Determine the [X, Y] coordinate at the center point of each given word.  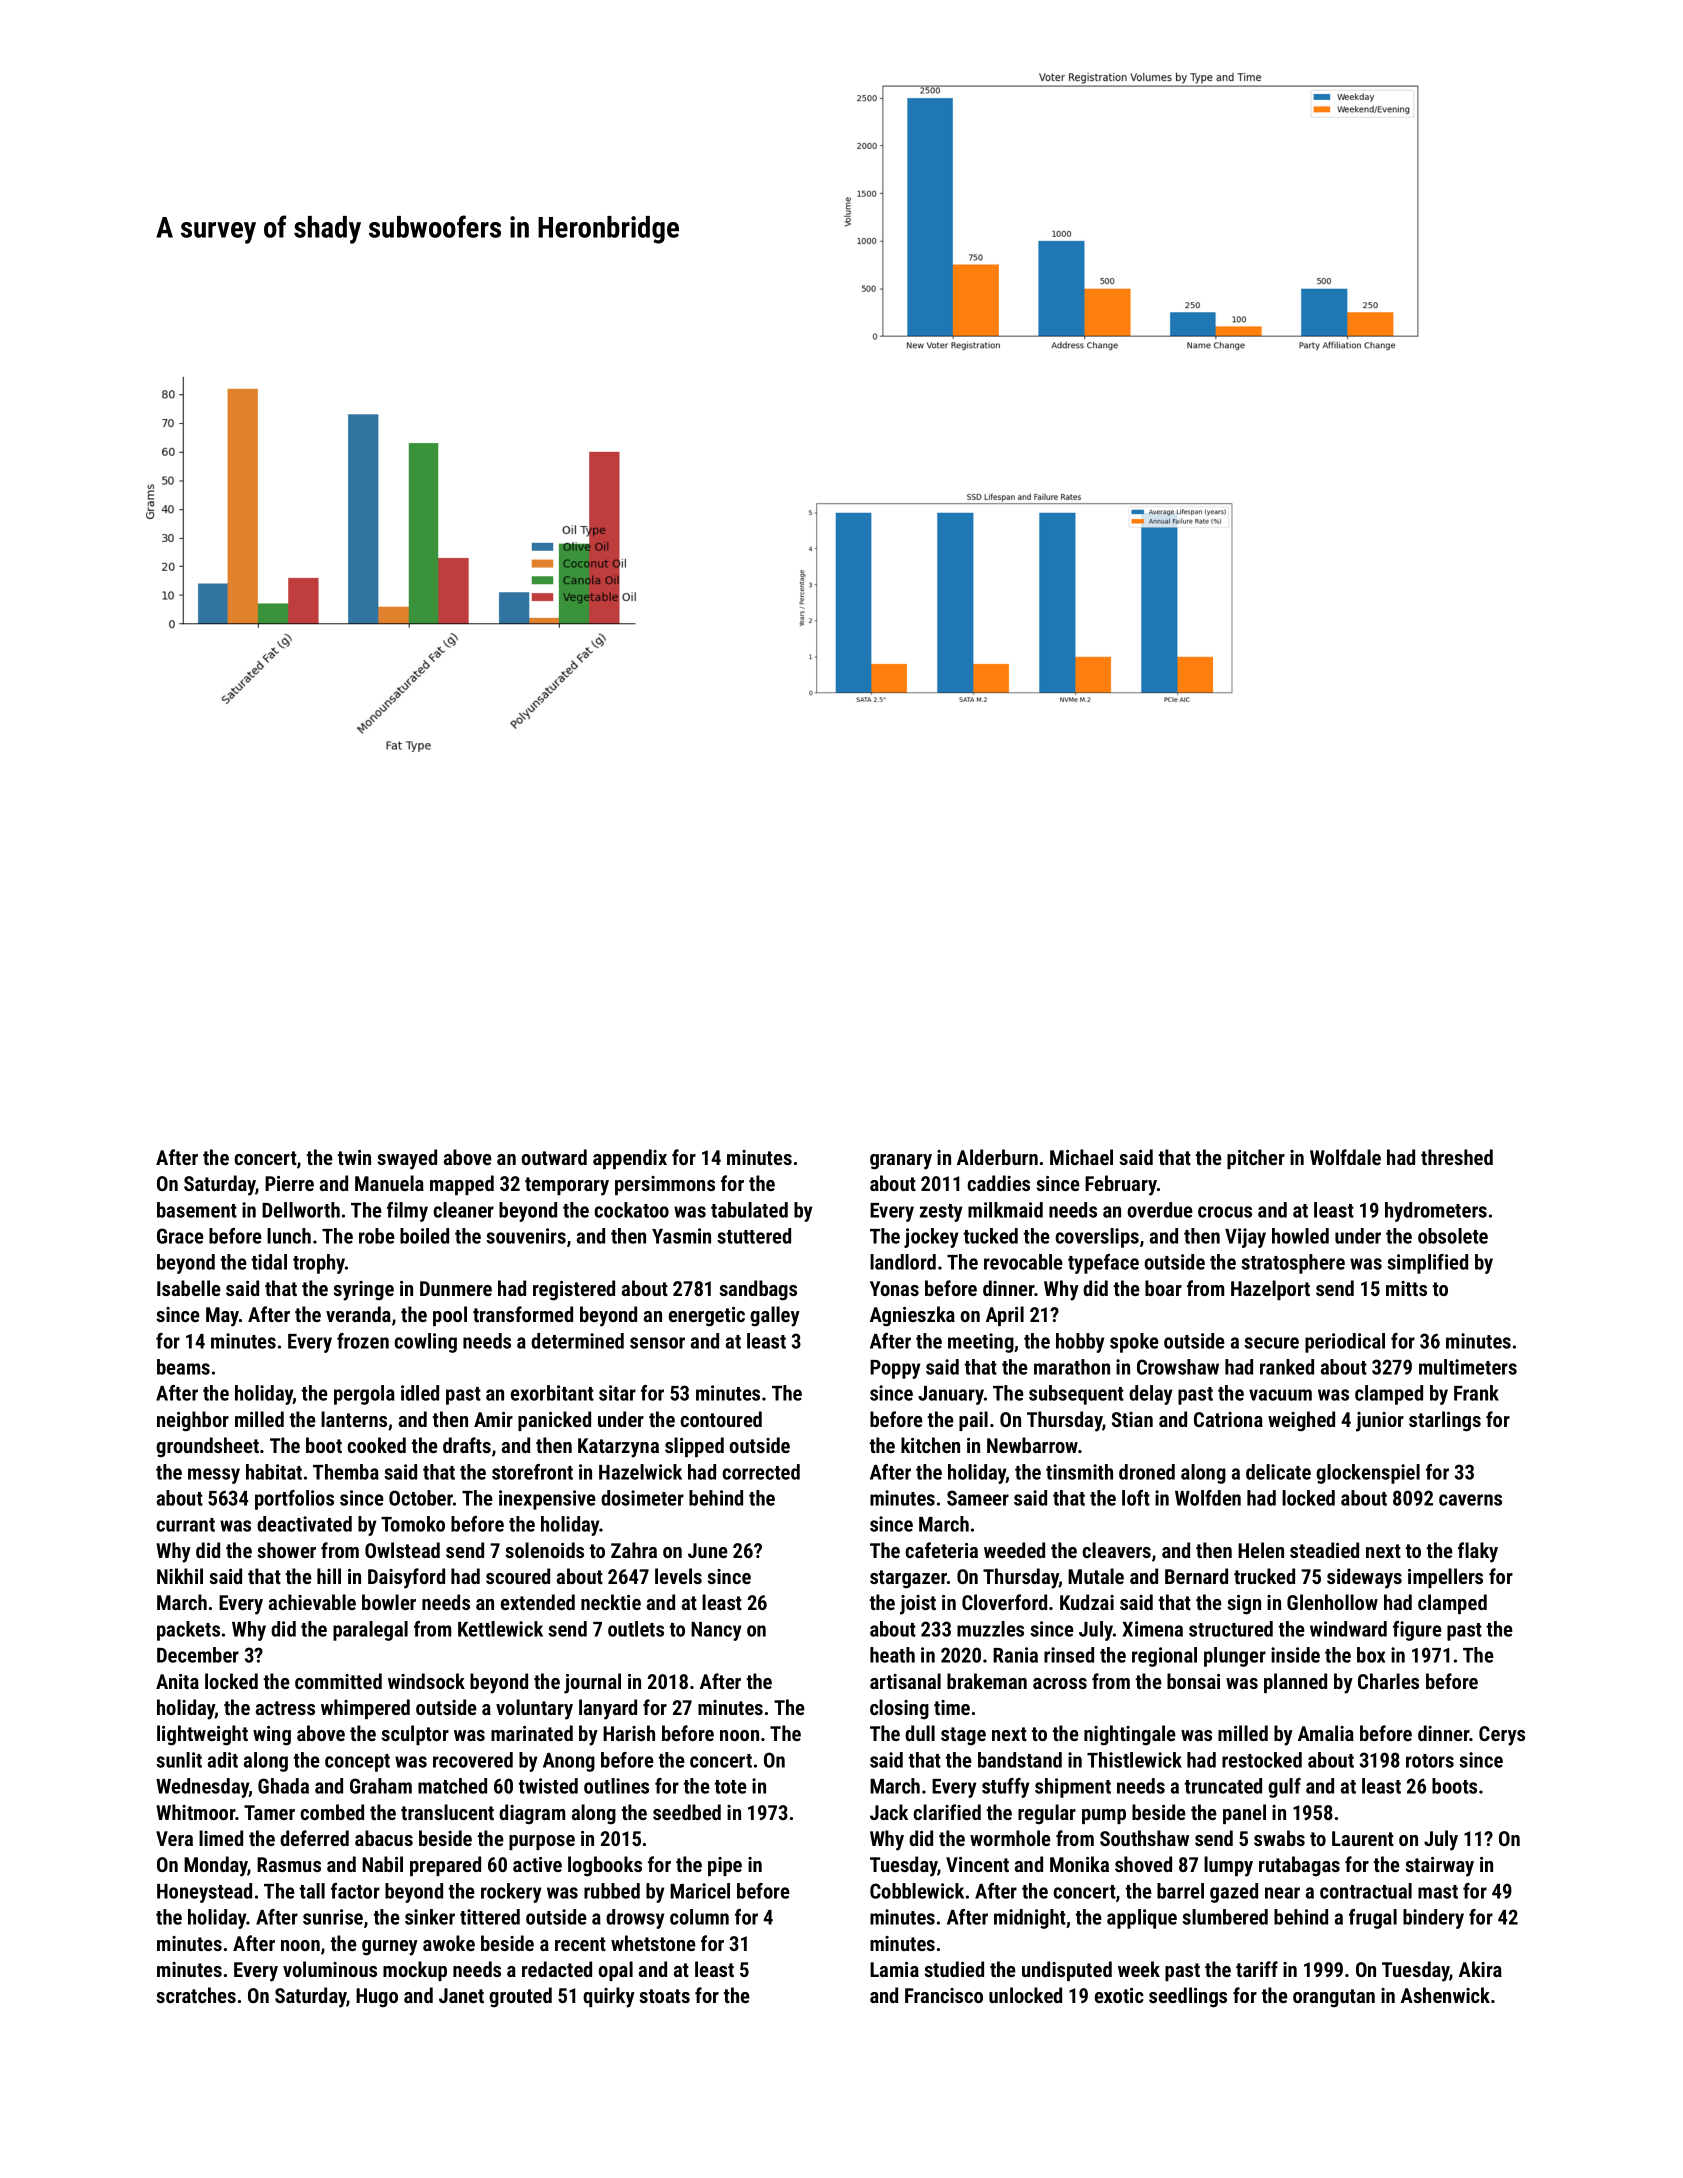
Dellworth [301, 1210]
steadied [1324, 1550]
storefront [532, 1472]
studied [954, 1969]
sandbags [758, 1290]
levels [678, 1576]
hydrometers [1436, 1212]
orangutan [1334, 1998]
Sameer [978, 1498]
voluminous [330, 1969]
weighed [1301, 1421]
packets [188, 1631]
